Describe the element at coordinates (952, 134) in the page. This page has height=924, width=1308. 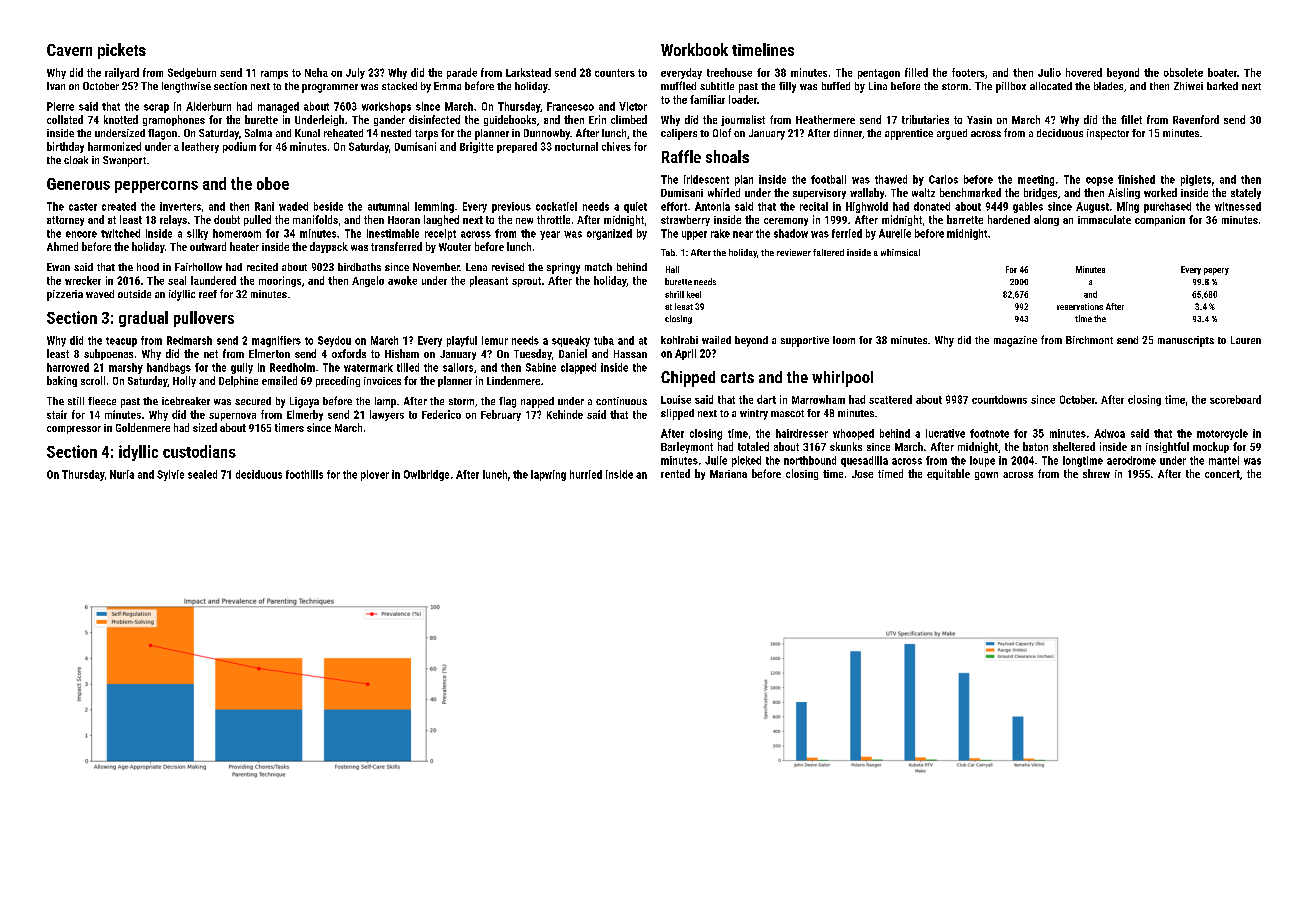
I see `argued` at that location.
